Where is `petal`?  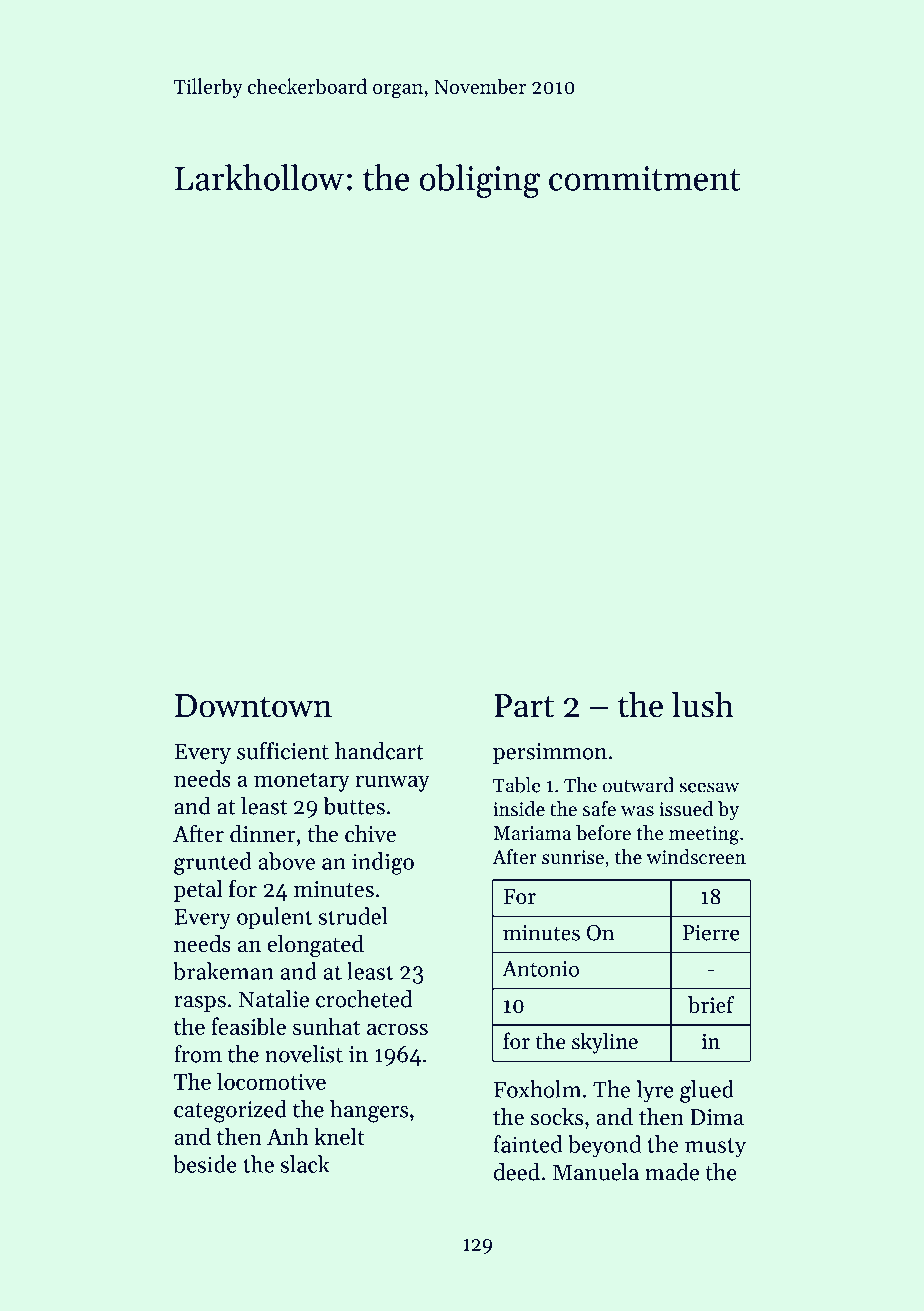 petal is located at coordinates (198, 891).
